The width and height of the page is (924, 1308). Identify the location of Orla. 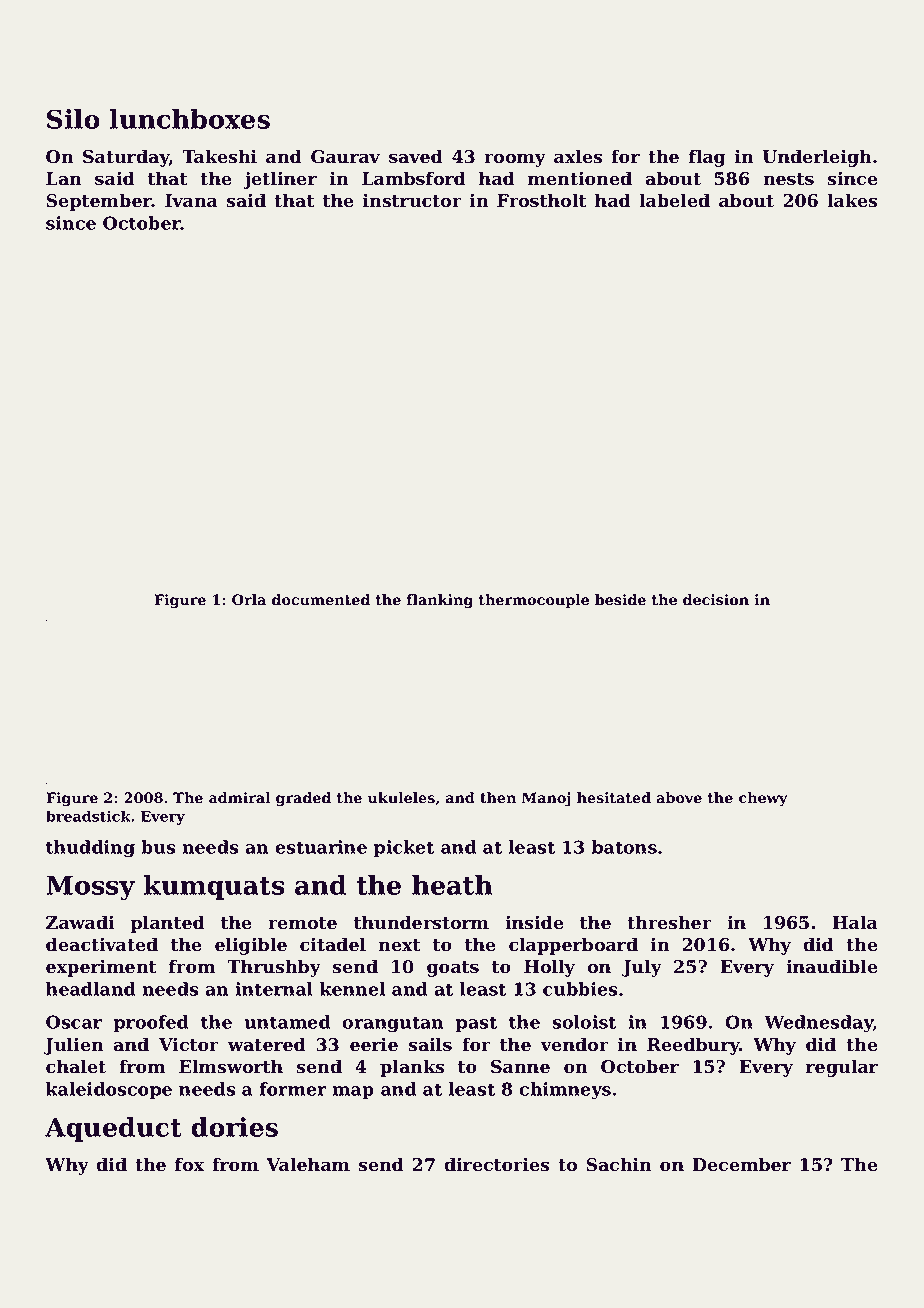
(249, 600).
